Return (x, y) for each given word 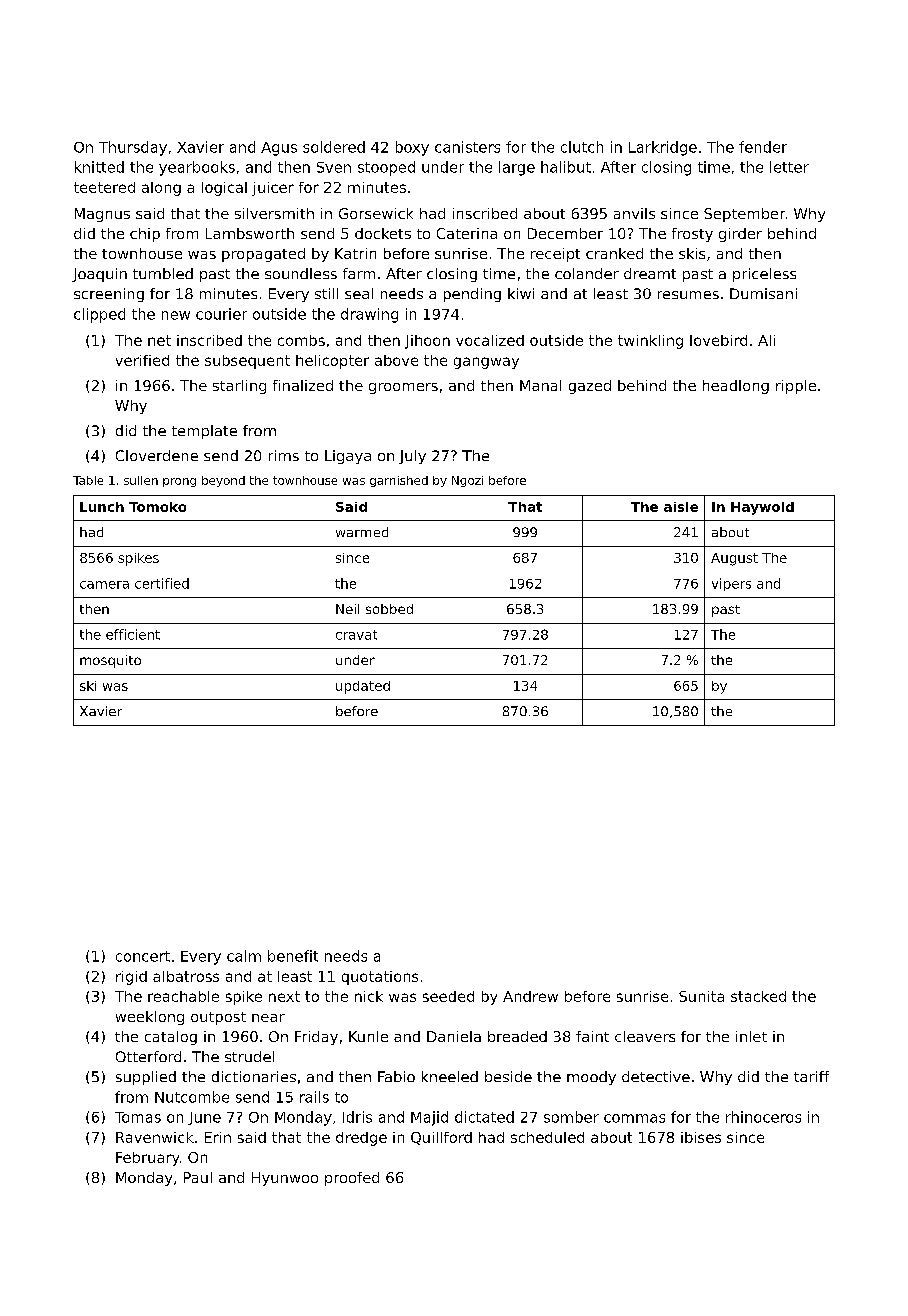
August (734, 559)
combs (301, 340)
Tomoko (157, 507)
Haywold (762, 508)
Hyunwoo (285, 1179)
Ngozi (467, 481)
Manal (540, 385)
